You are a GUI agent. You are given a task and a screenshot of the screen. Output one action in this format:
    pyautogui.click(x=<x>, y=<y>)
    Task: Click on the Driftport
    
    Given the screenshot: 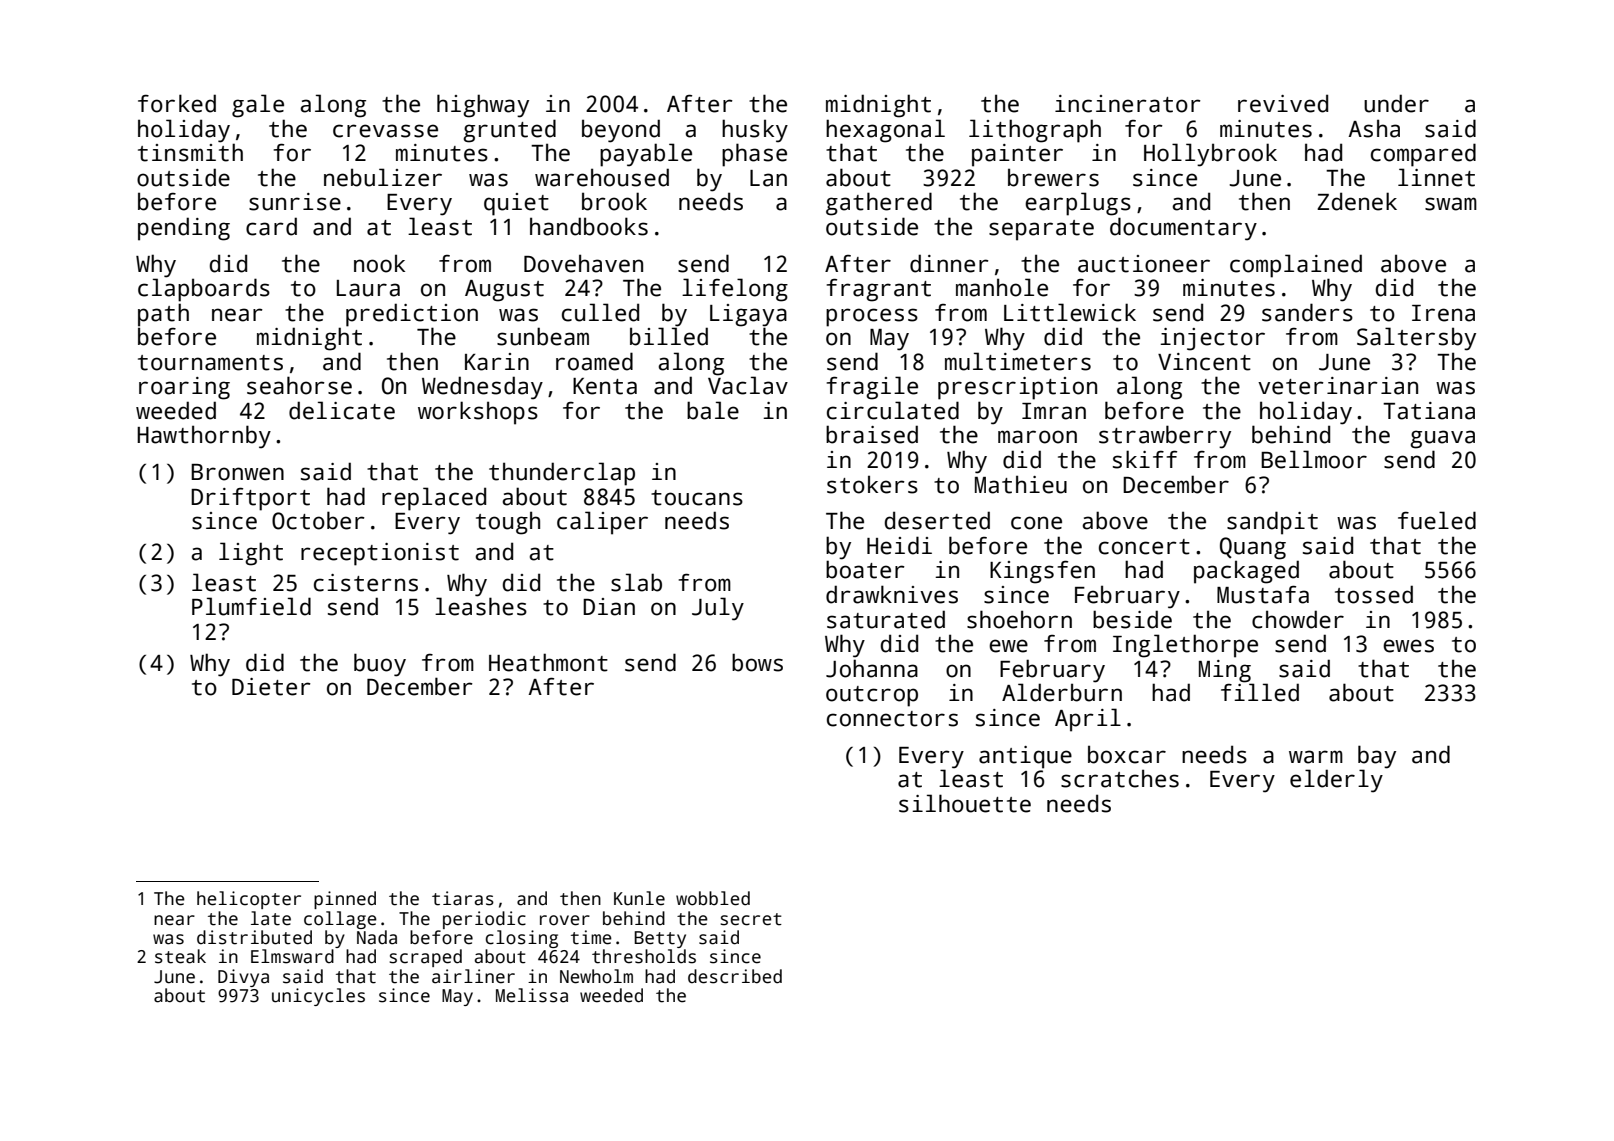 What is the action you would take?
    pyautogui.click(x=250, y=499)
